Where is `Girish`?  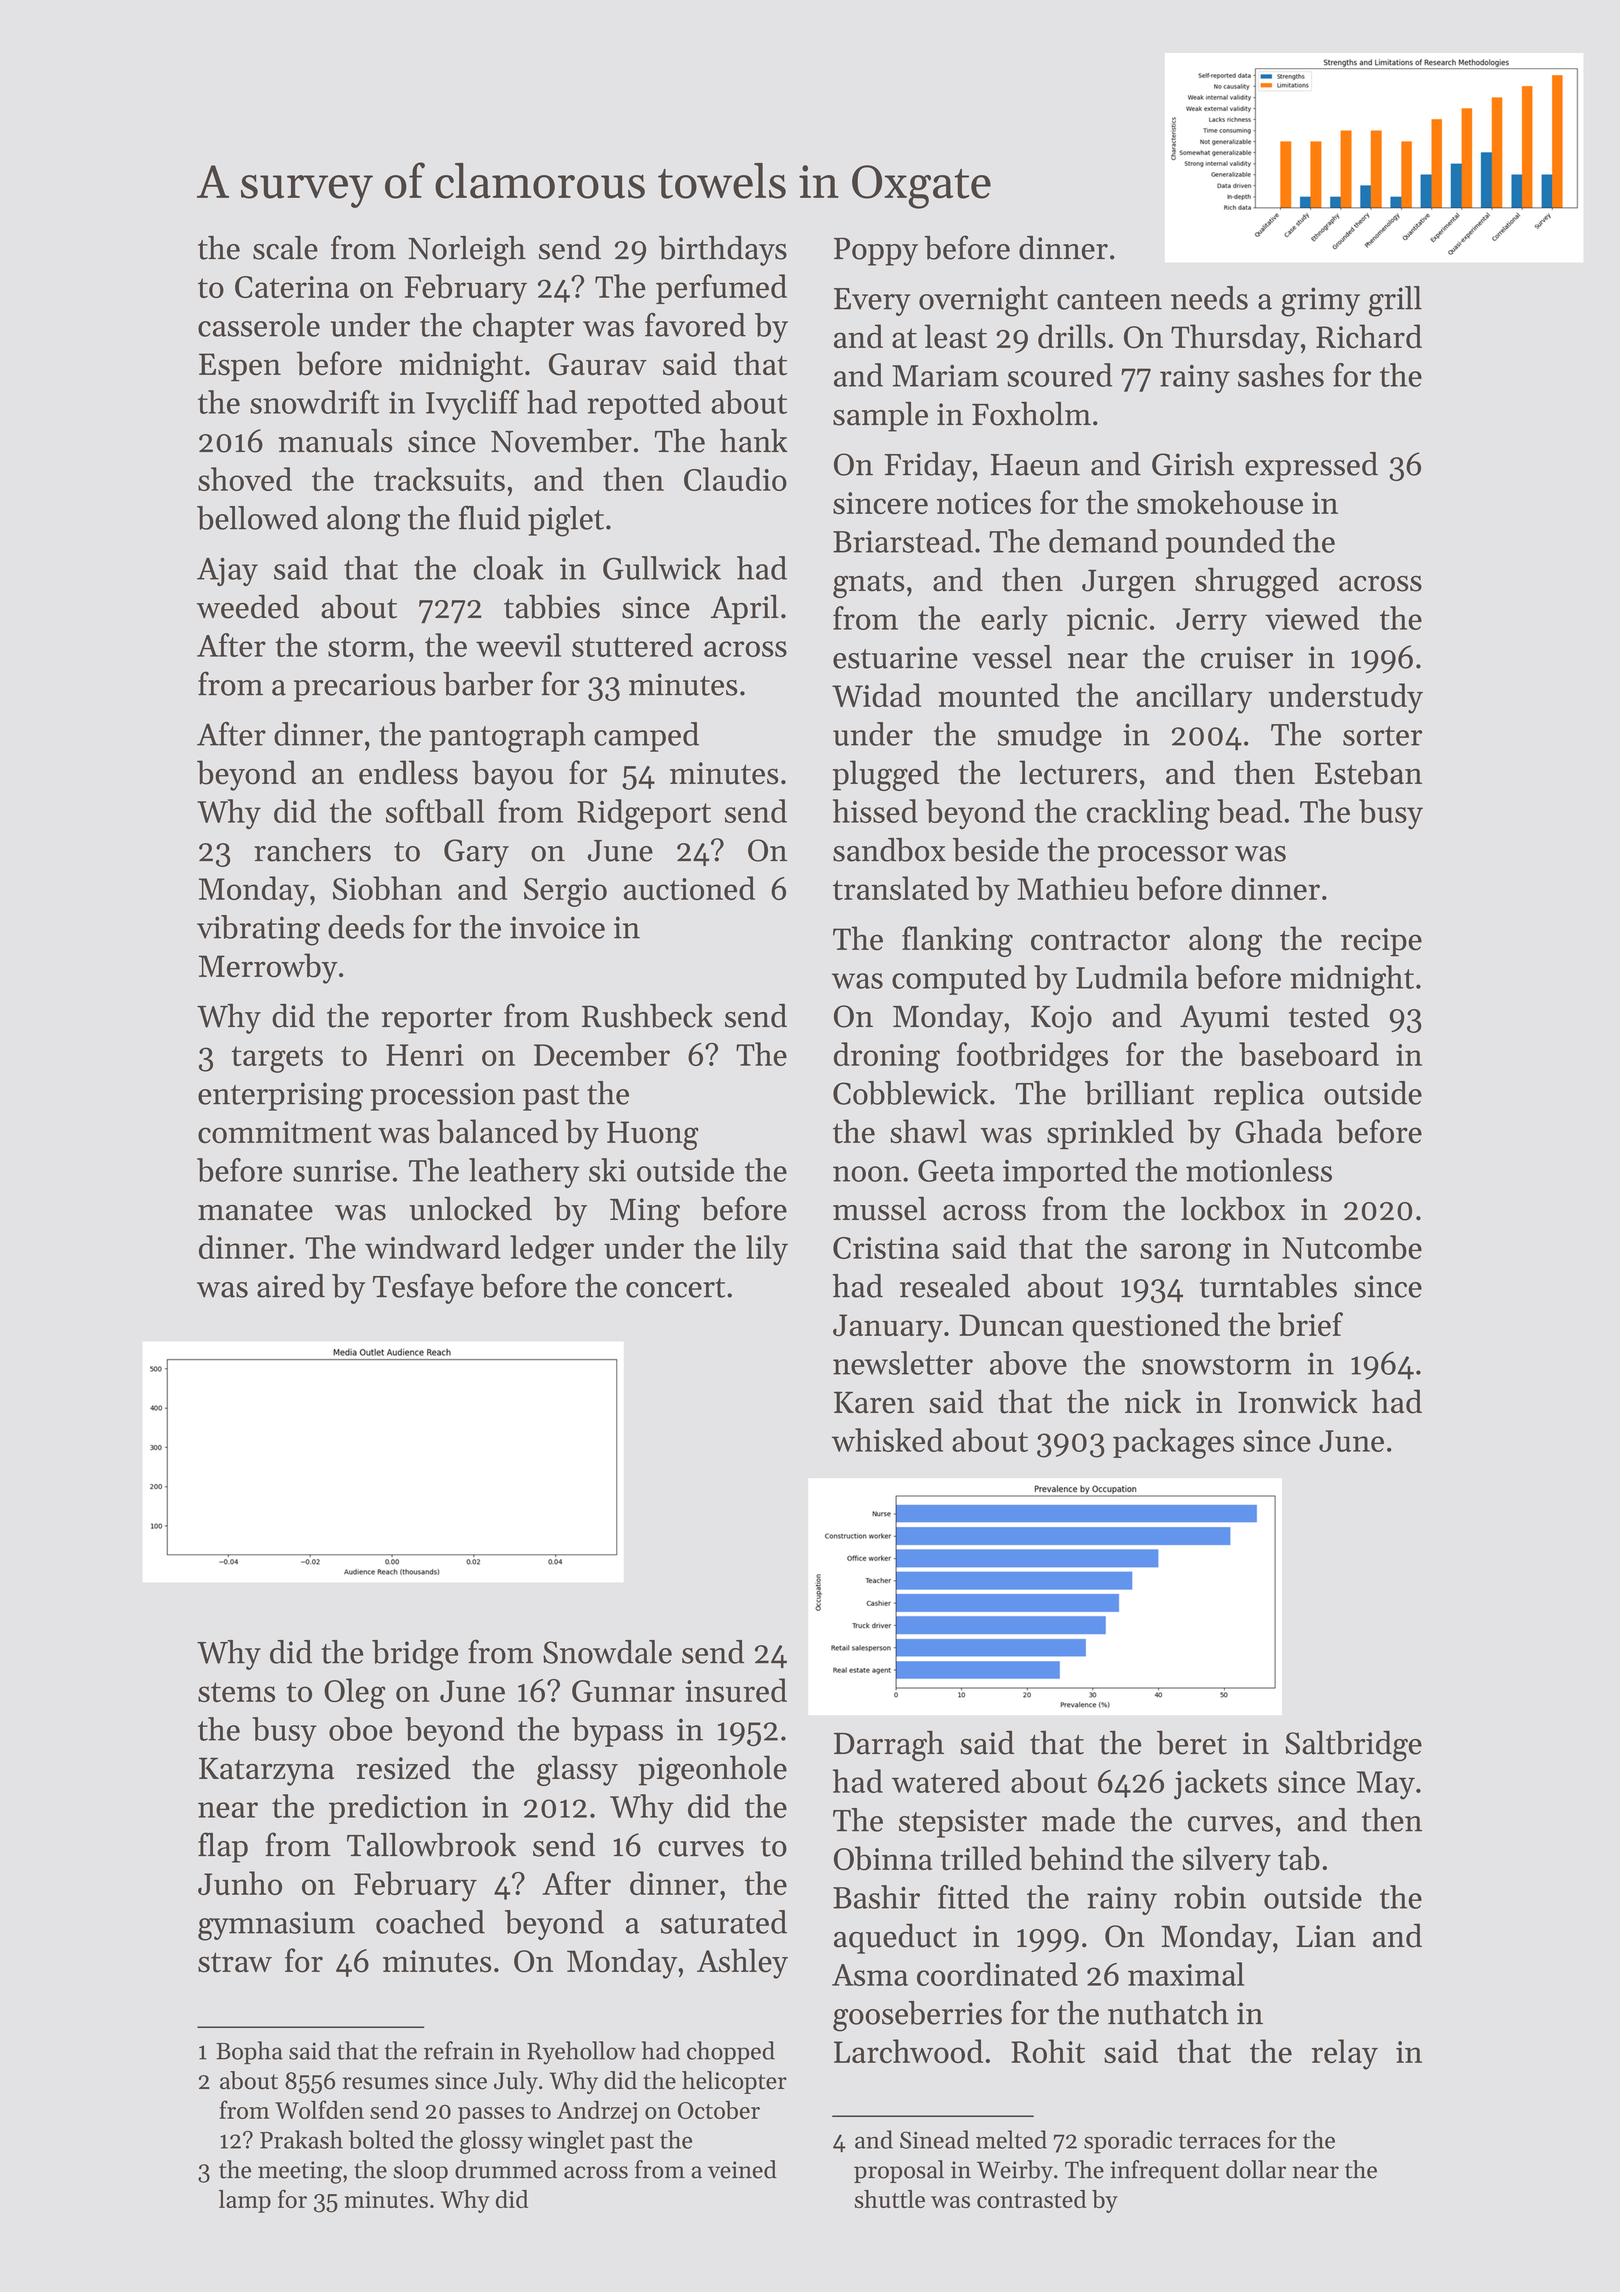 Girish is located at coordinates (1193, 464).
